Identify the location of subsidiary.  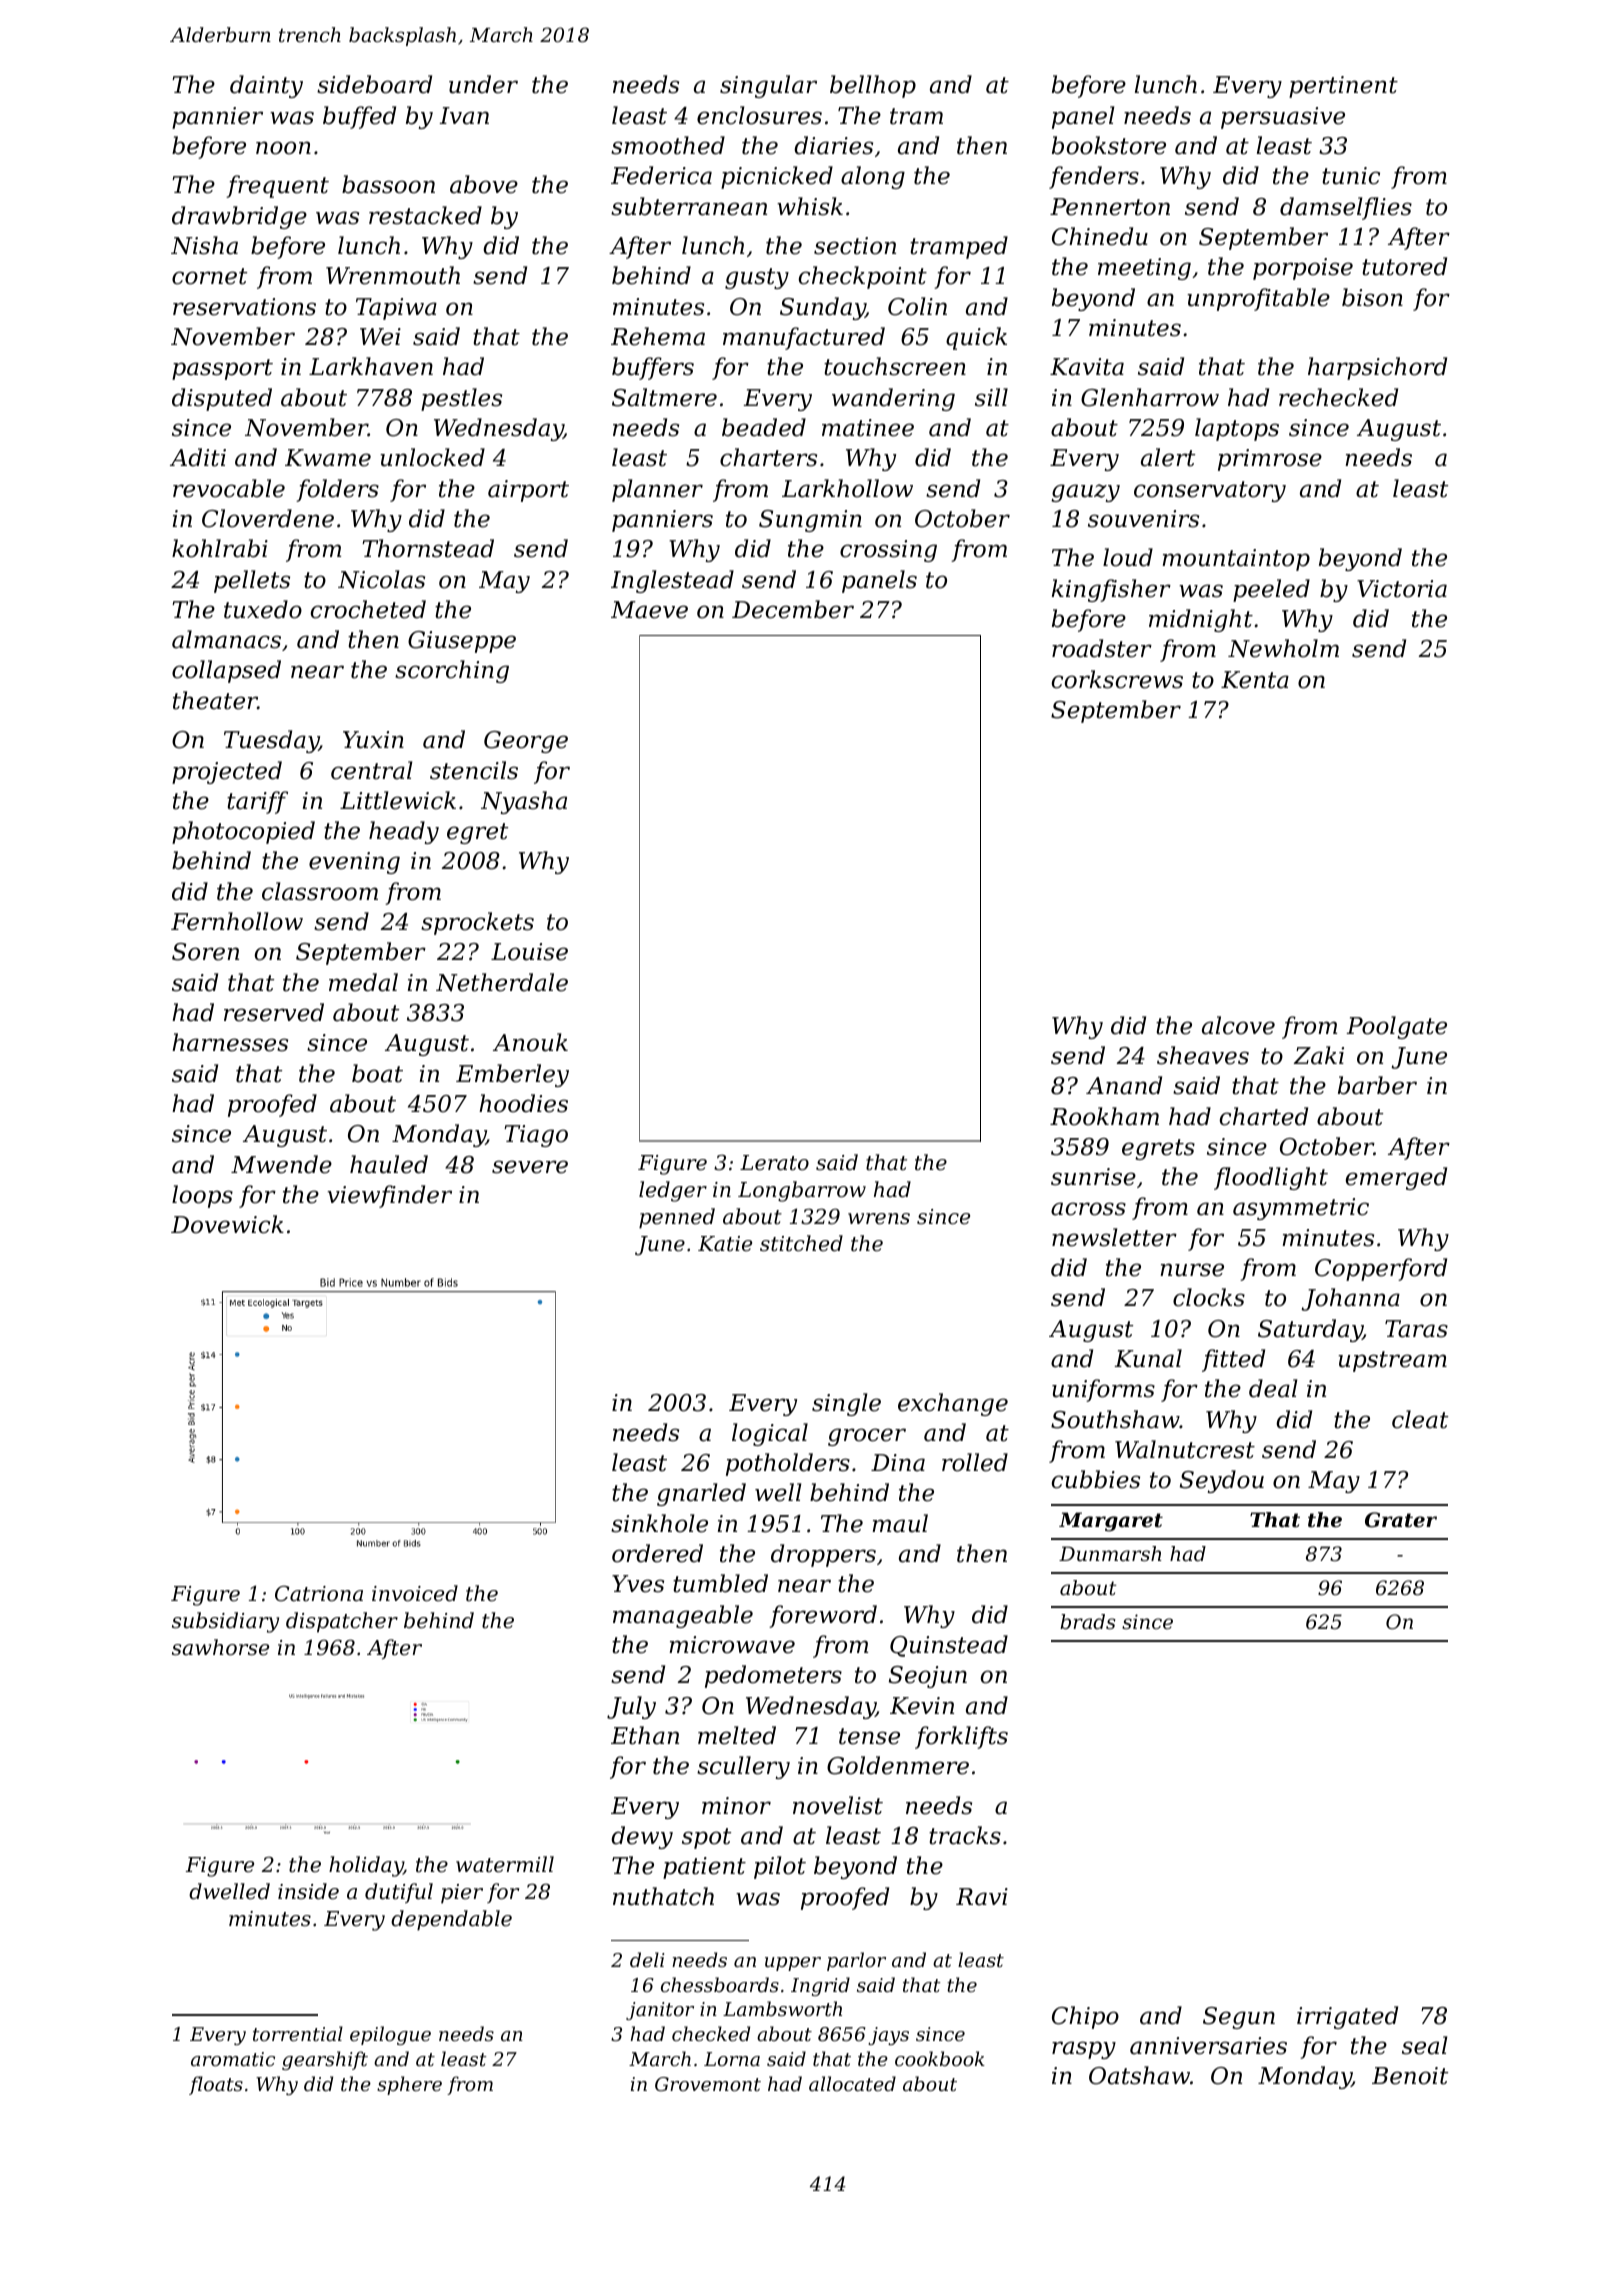
(225, 1622).
